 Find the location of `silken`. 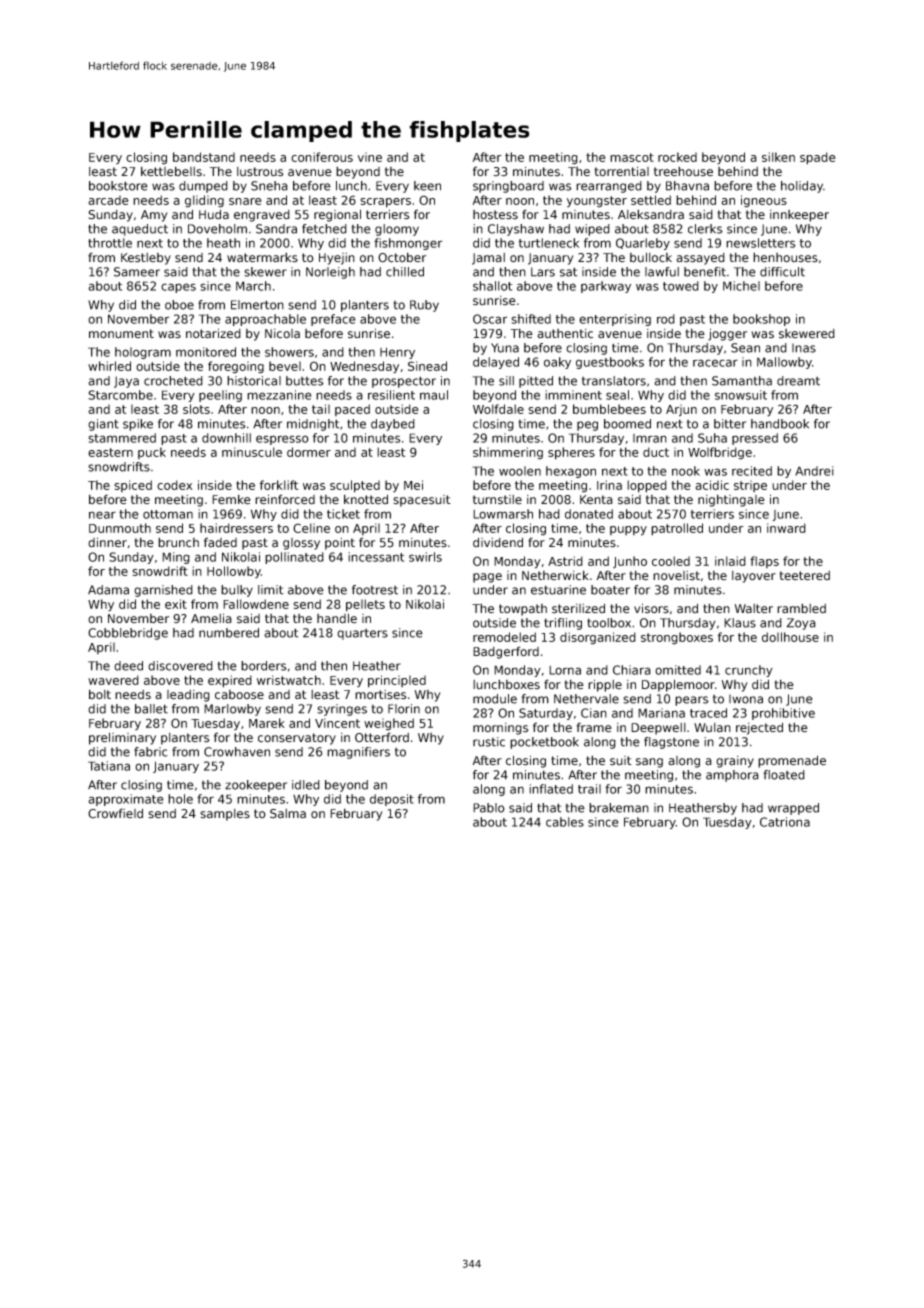

silken is located at coordinates (778, 157).
